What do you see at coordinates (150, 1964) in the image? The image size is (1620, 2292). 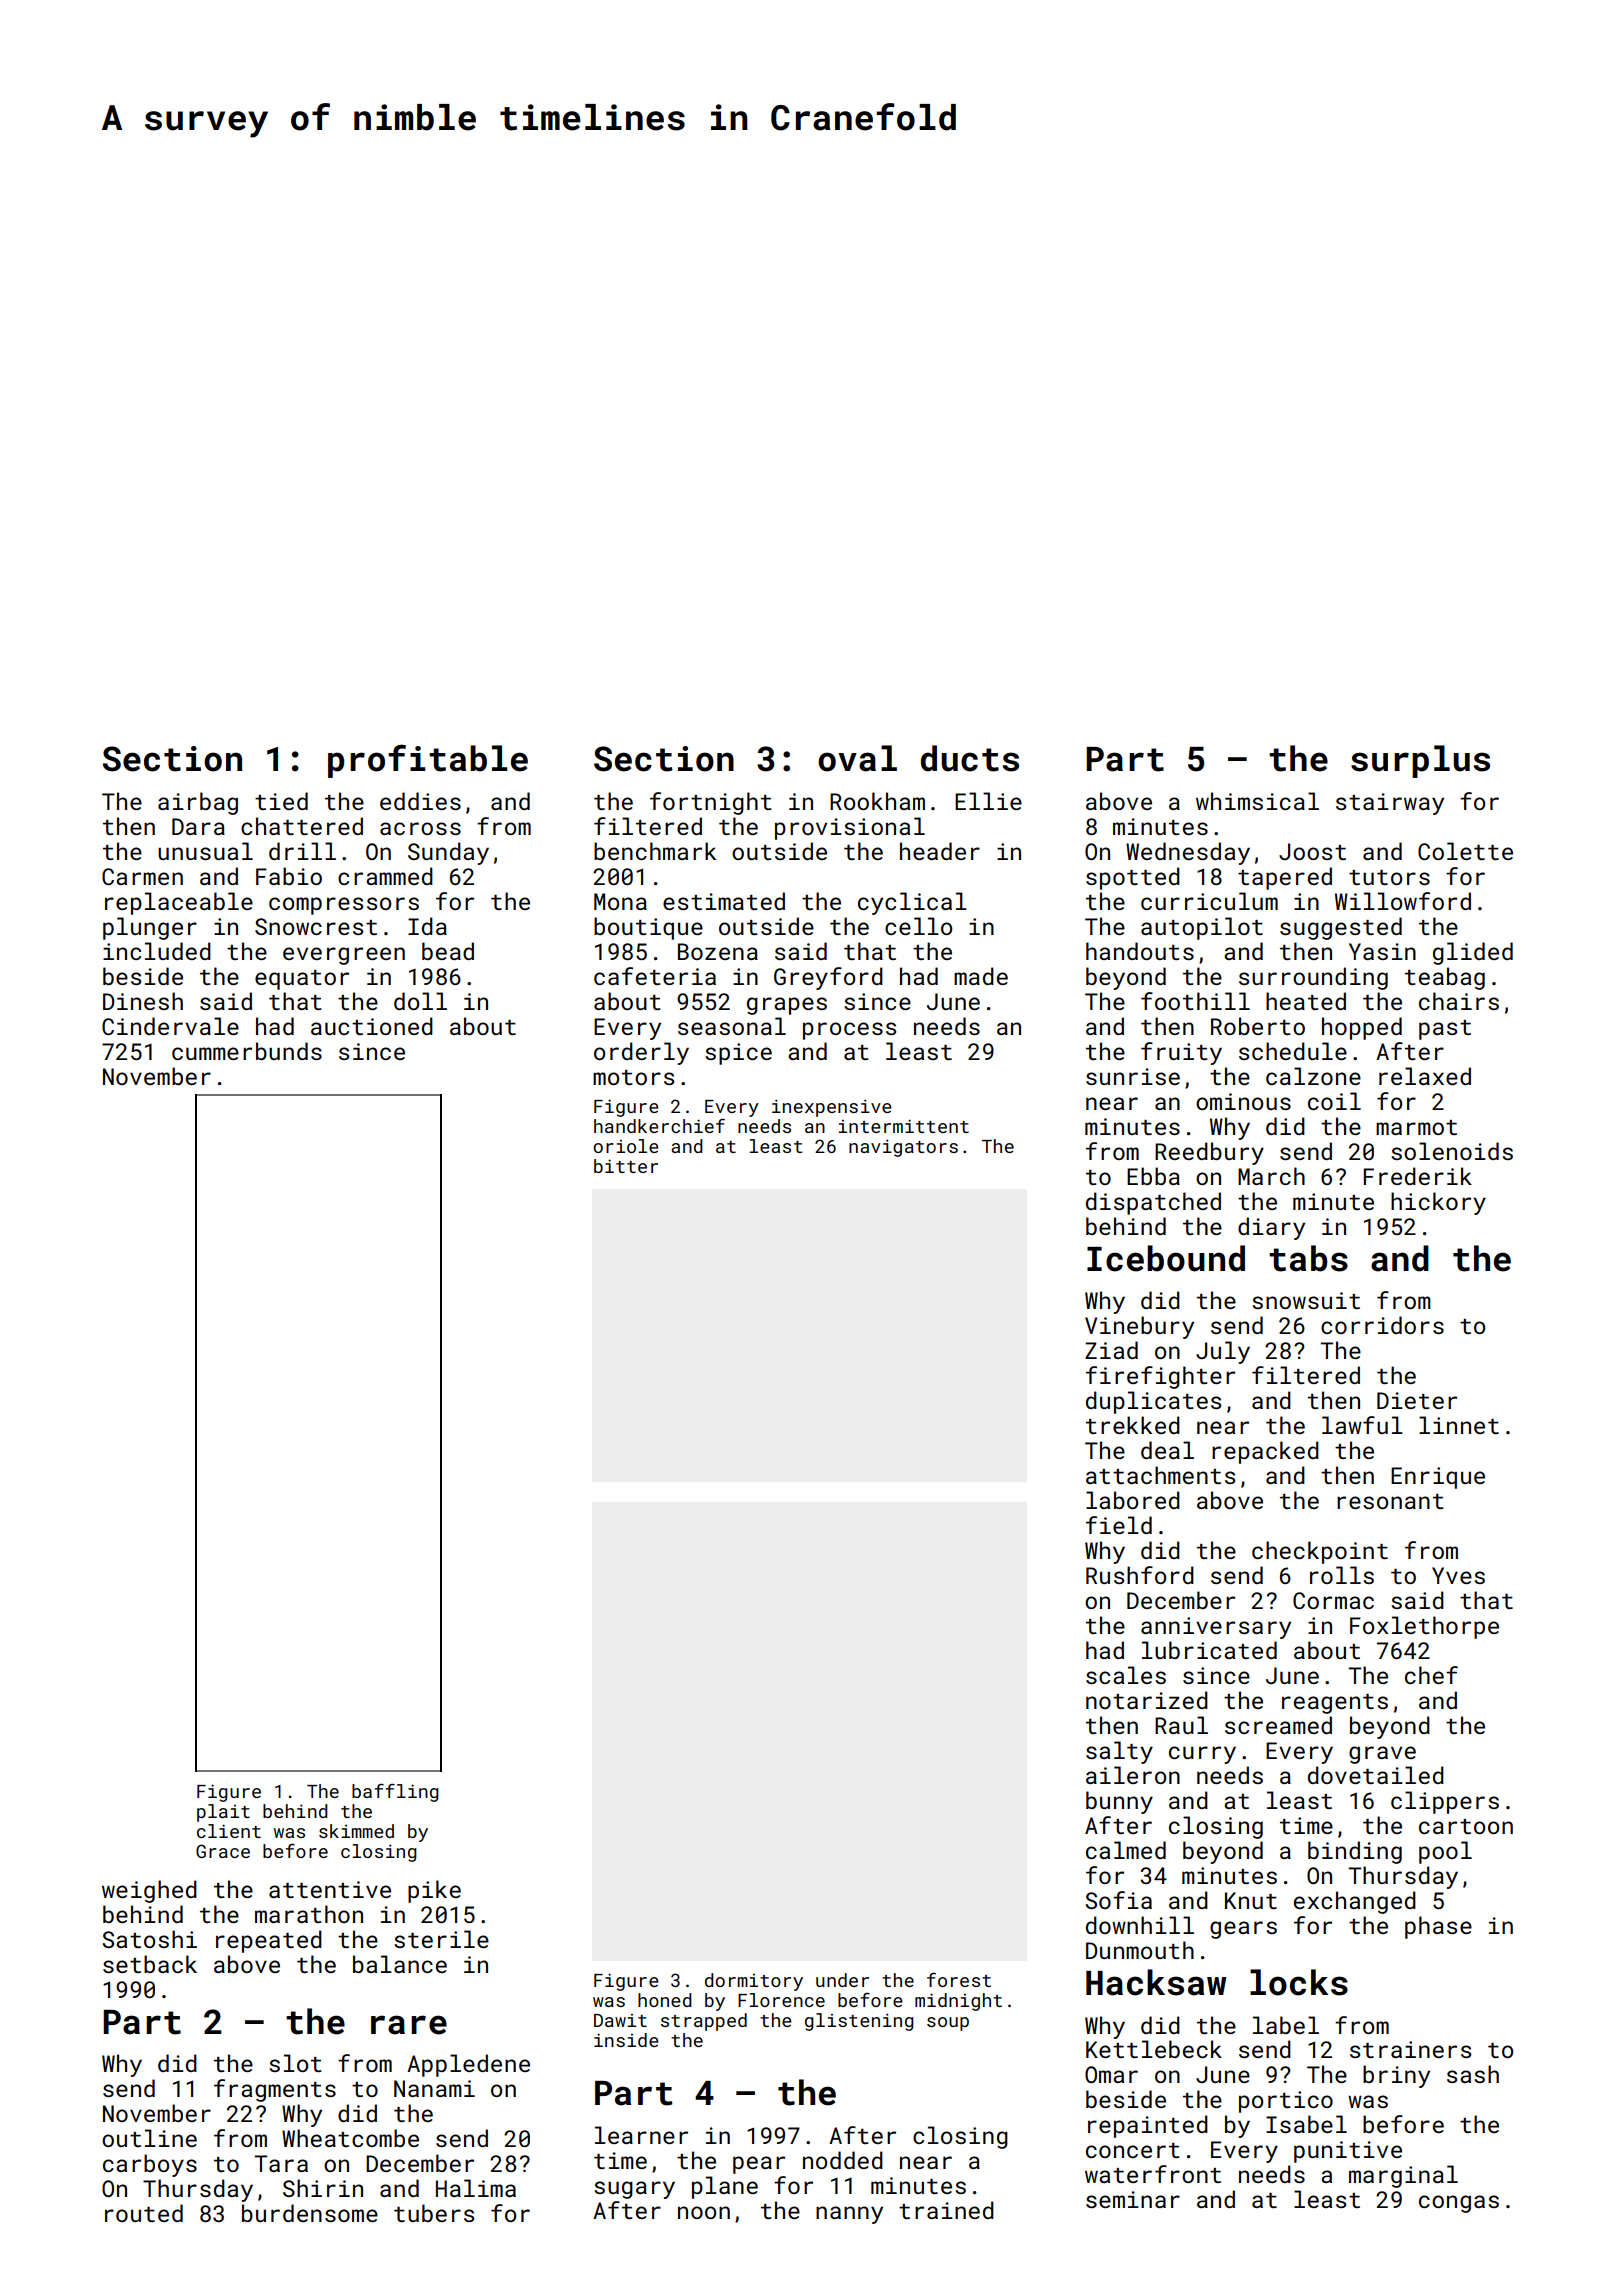 I see `setback` at bounding box center [150, 1964].
